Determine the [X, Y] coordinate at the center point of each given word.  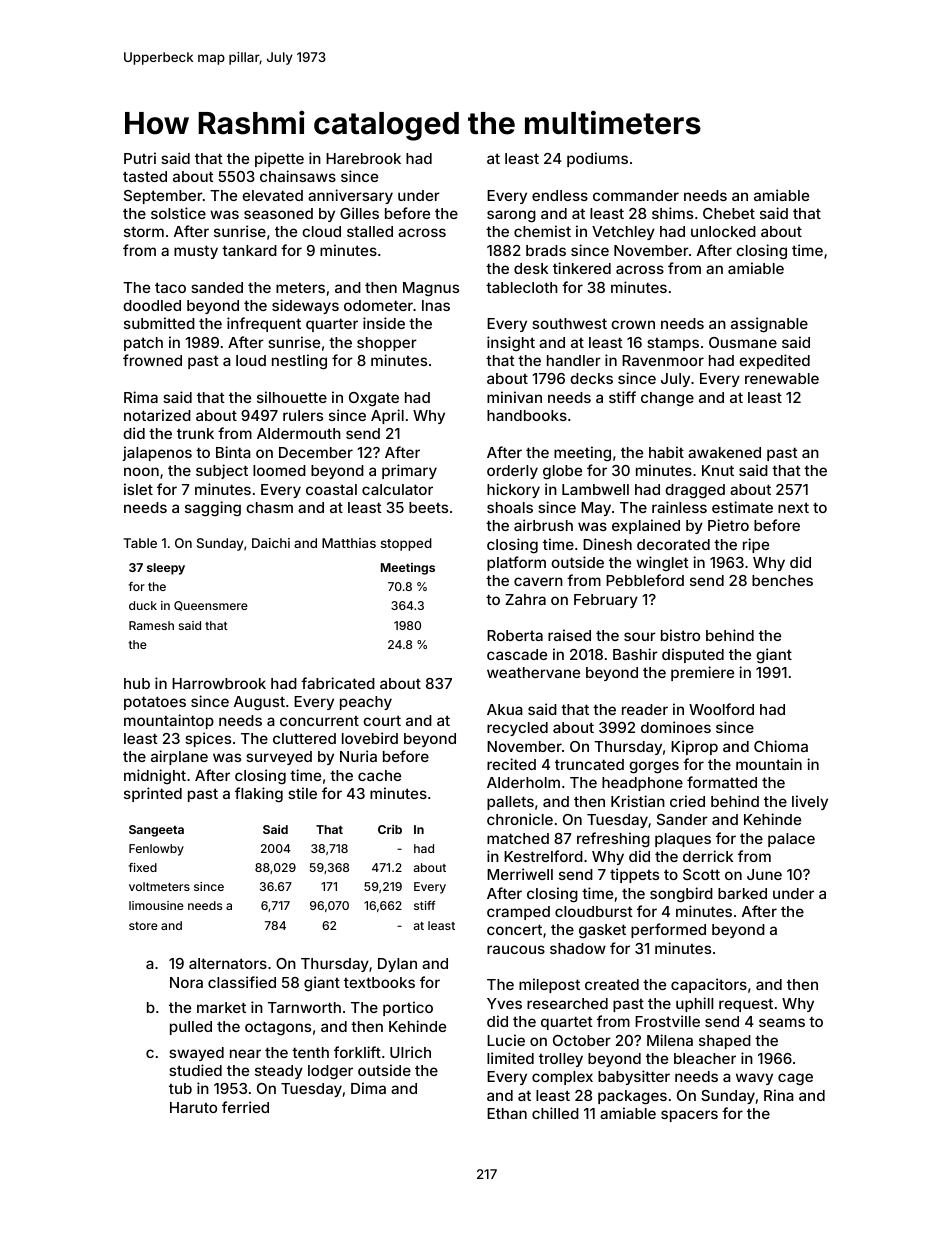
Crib [390, 829]
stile [302, 793]
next [793, 507]
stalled [370, 231]
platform [516, 563]
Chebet [729, 213]
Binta [233, 452]
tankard [249, 250]
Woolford [721, 709]
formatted [722, 782]
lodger [330, 1072]
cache [379, 775]
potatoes [155, 703]
